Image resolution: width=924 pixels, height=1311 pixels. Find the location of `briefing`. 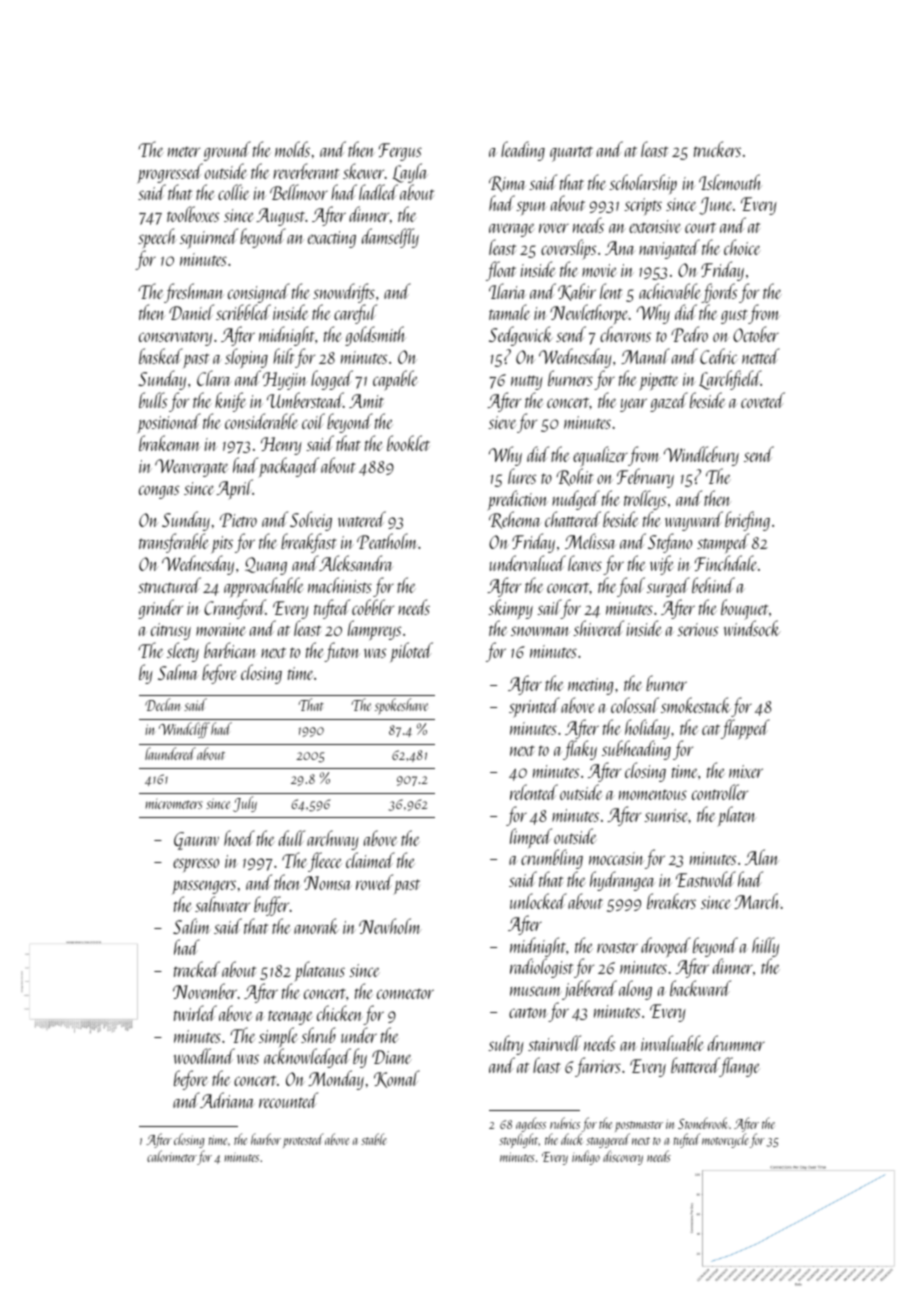

briefing is located at coordinates (747, 521).
